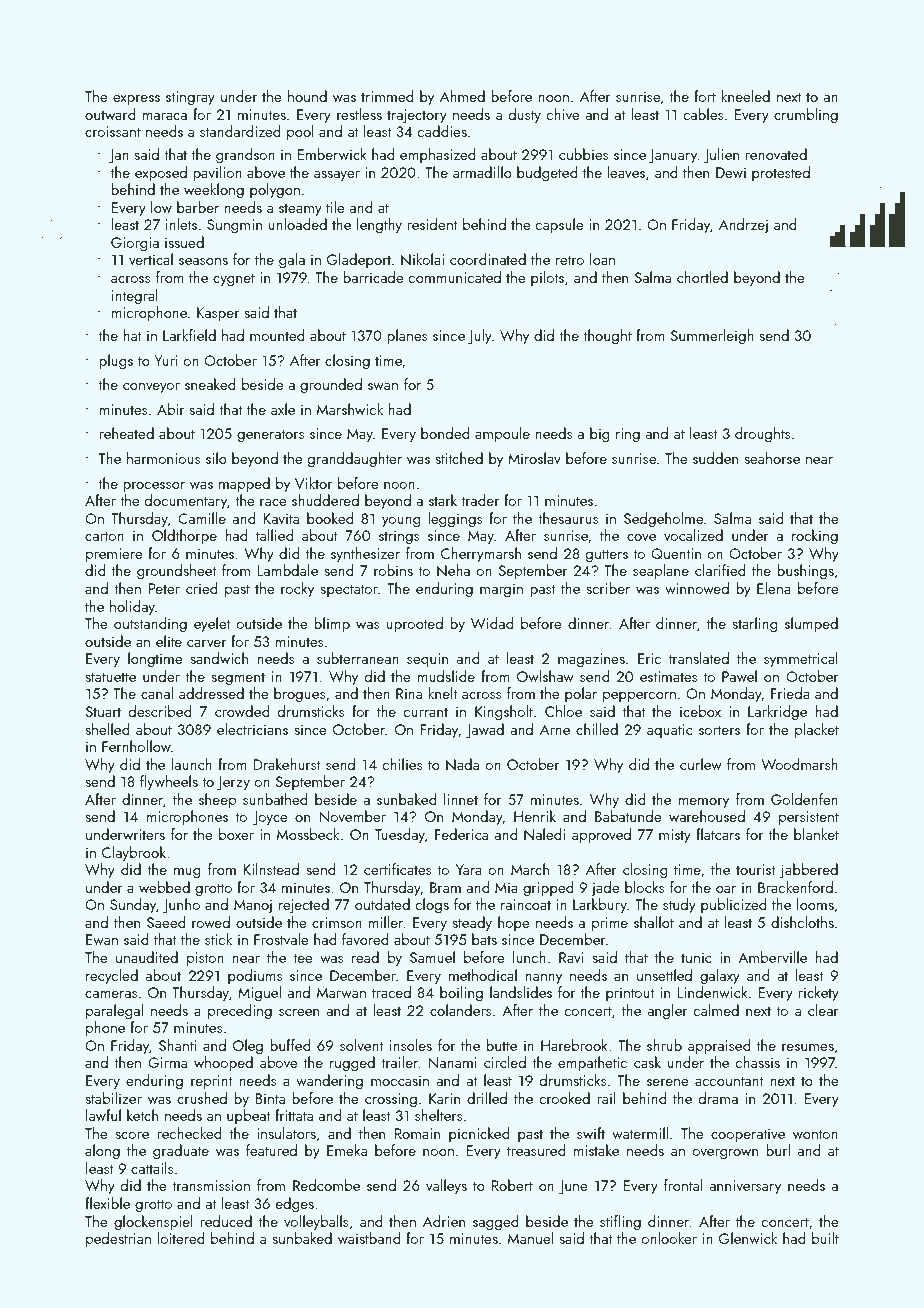 The width and height of the screenshot is (924, 1308). What do you see at coordinates (178, 1045) in the screenshot?
I see `Shanti` at bounding box center [178, 1045].
